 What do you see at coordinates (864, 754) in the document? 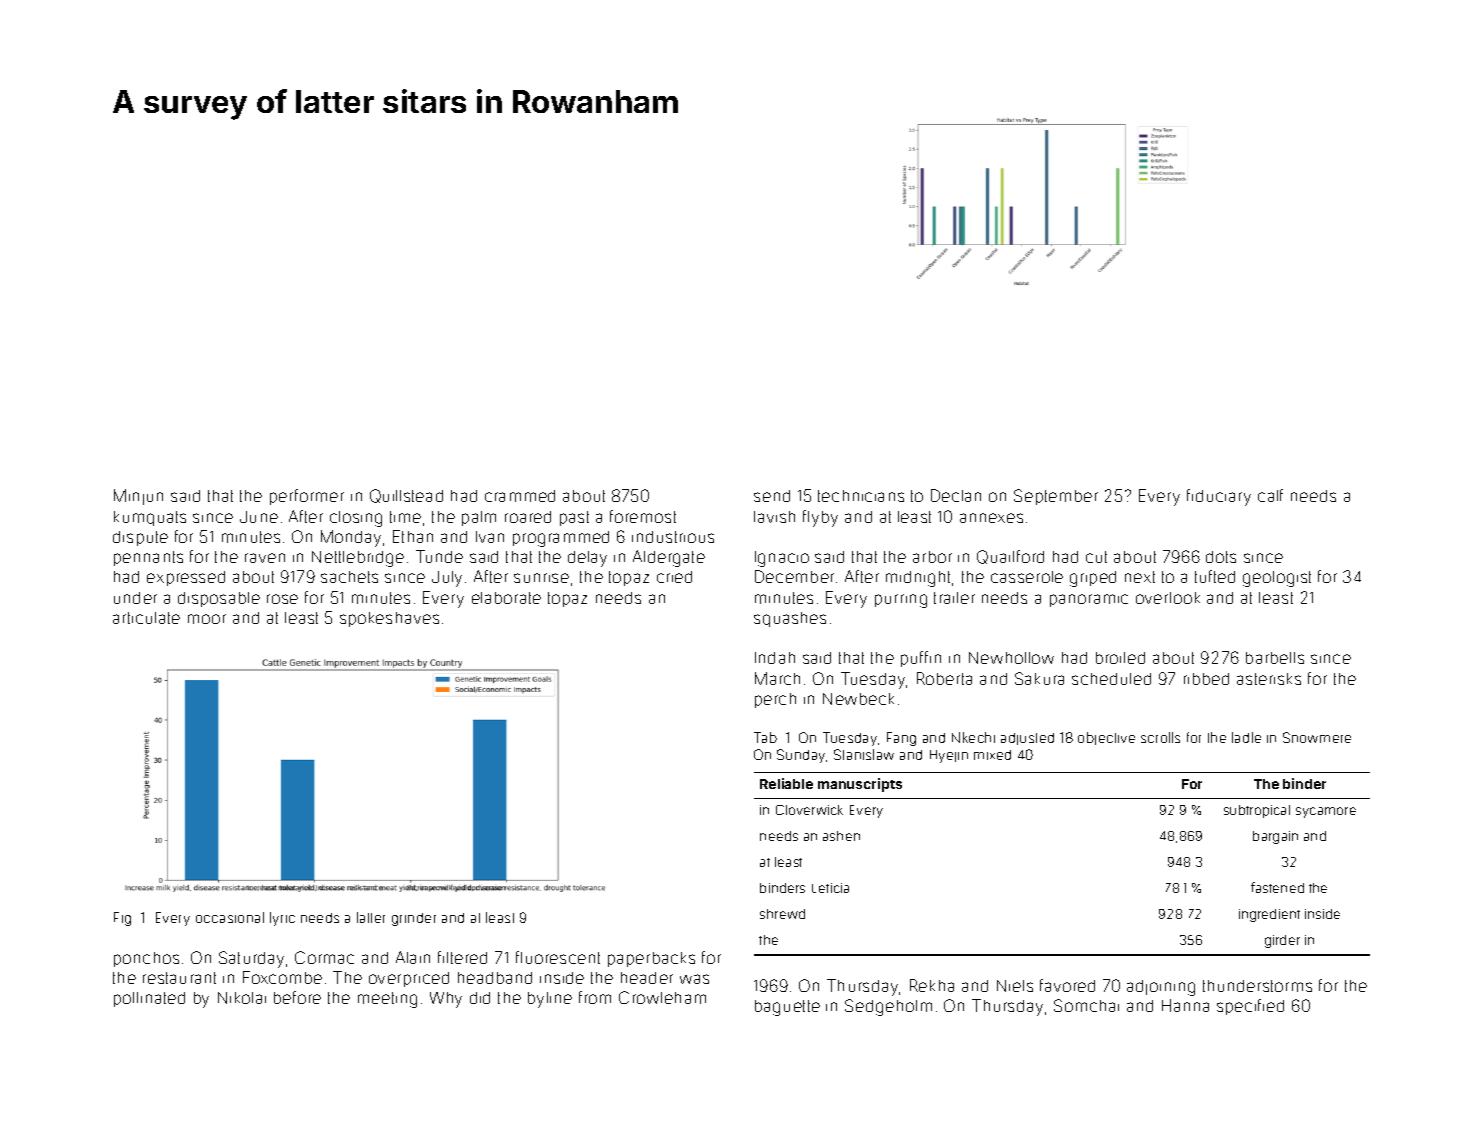
I see `Stanislaw` at bounding box center [864, 754].
